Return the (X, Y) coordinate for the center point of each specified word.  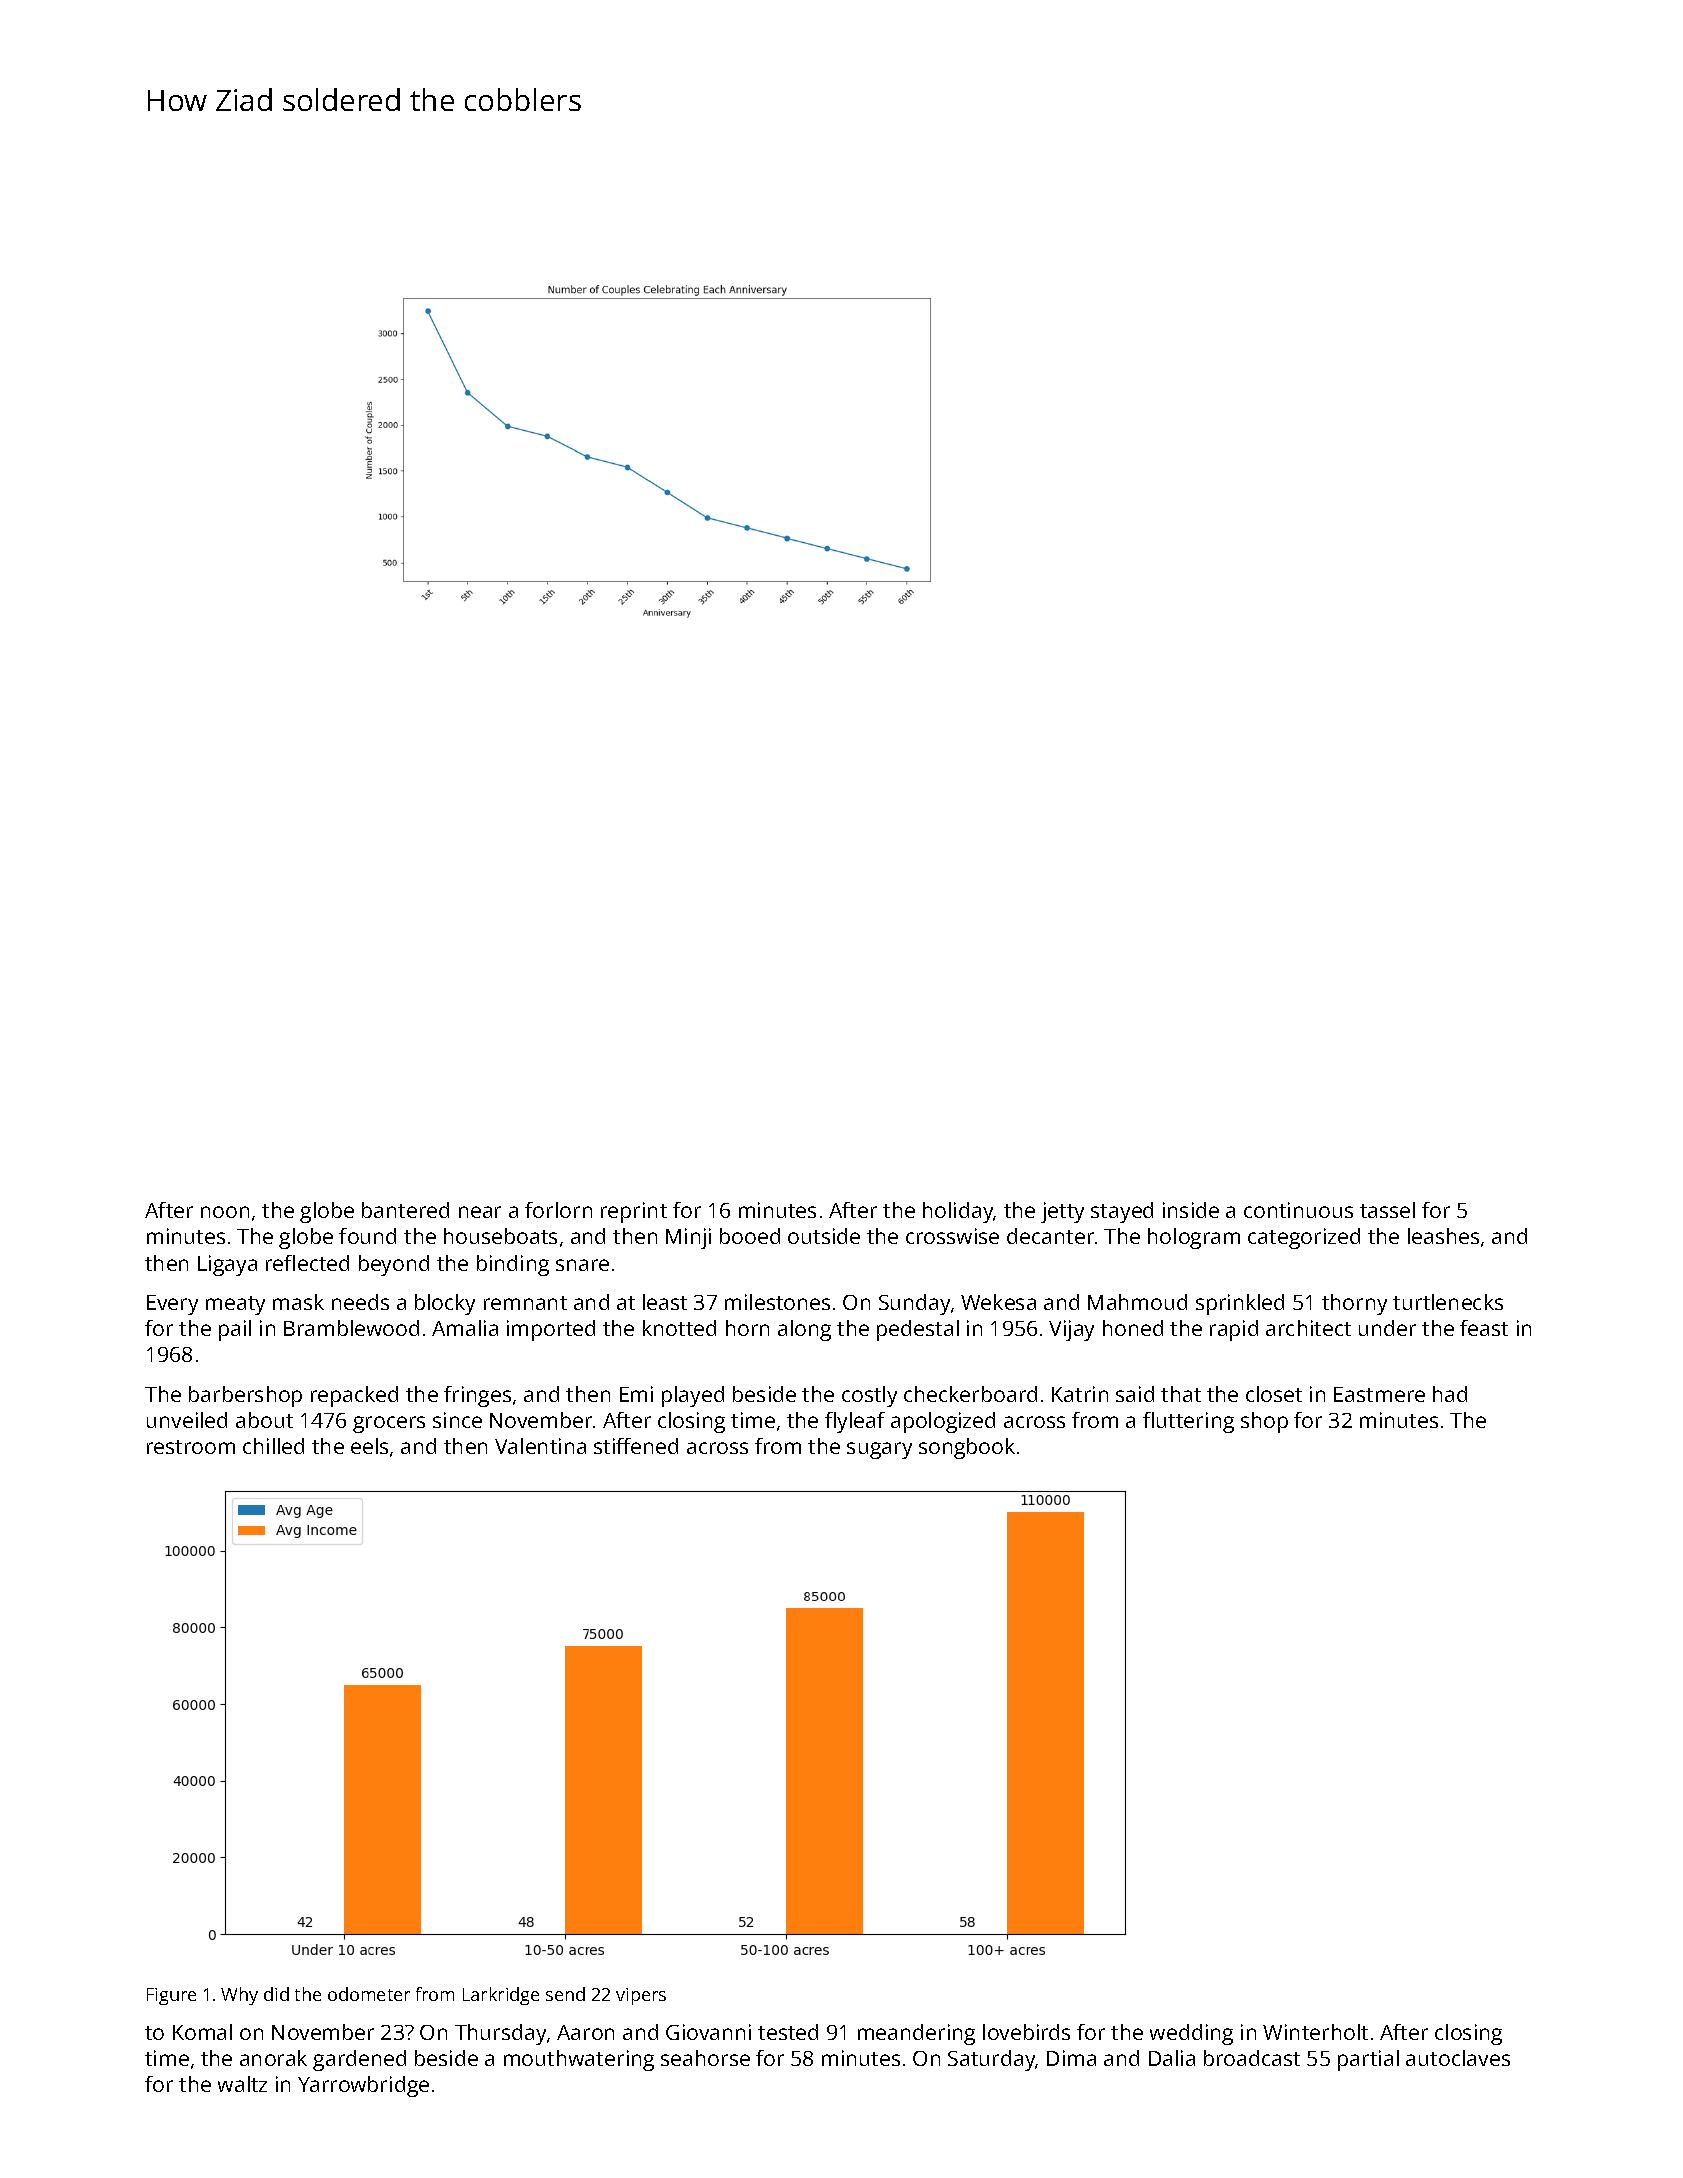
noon (225, 1212)
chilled (273, 1446)
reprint (634, 1212)
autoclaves (1458, 2058)
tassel (1387, 1210)
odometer (369, 1994)
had (1450, 1394)
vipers (641, 1996)
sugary (879, 1450)
